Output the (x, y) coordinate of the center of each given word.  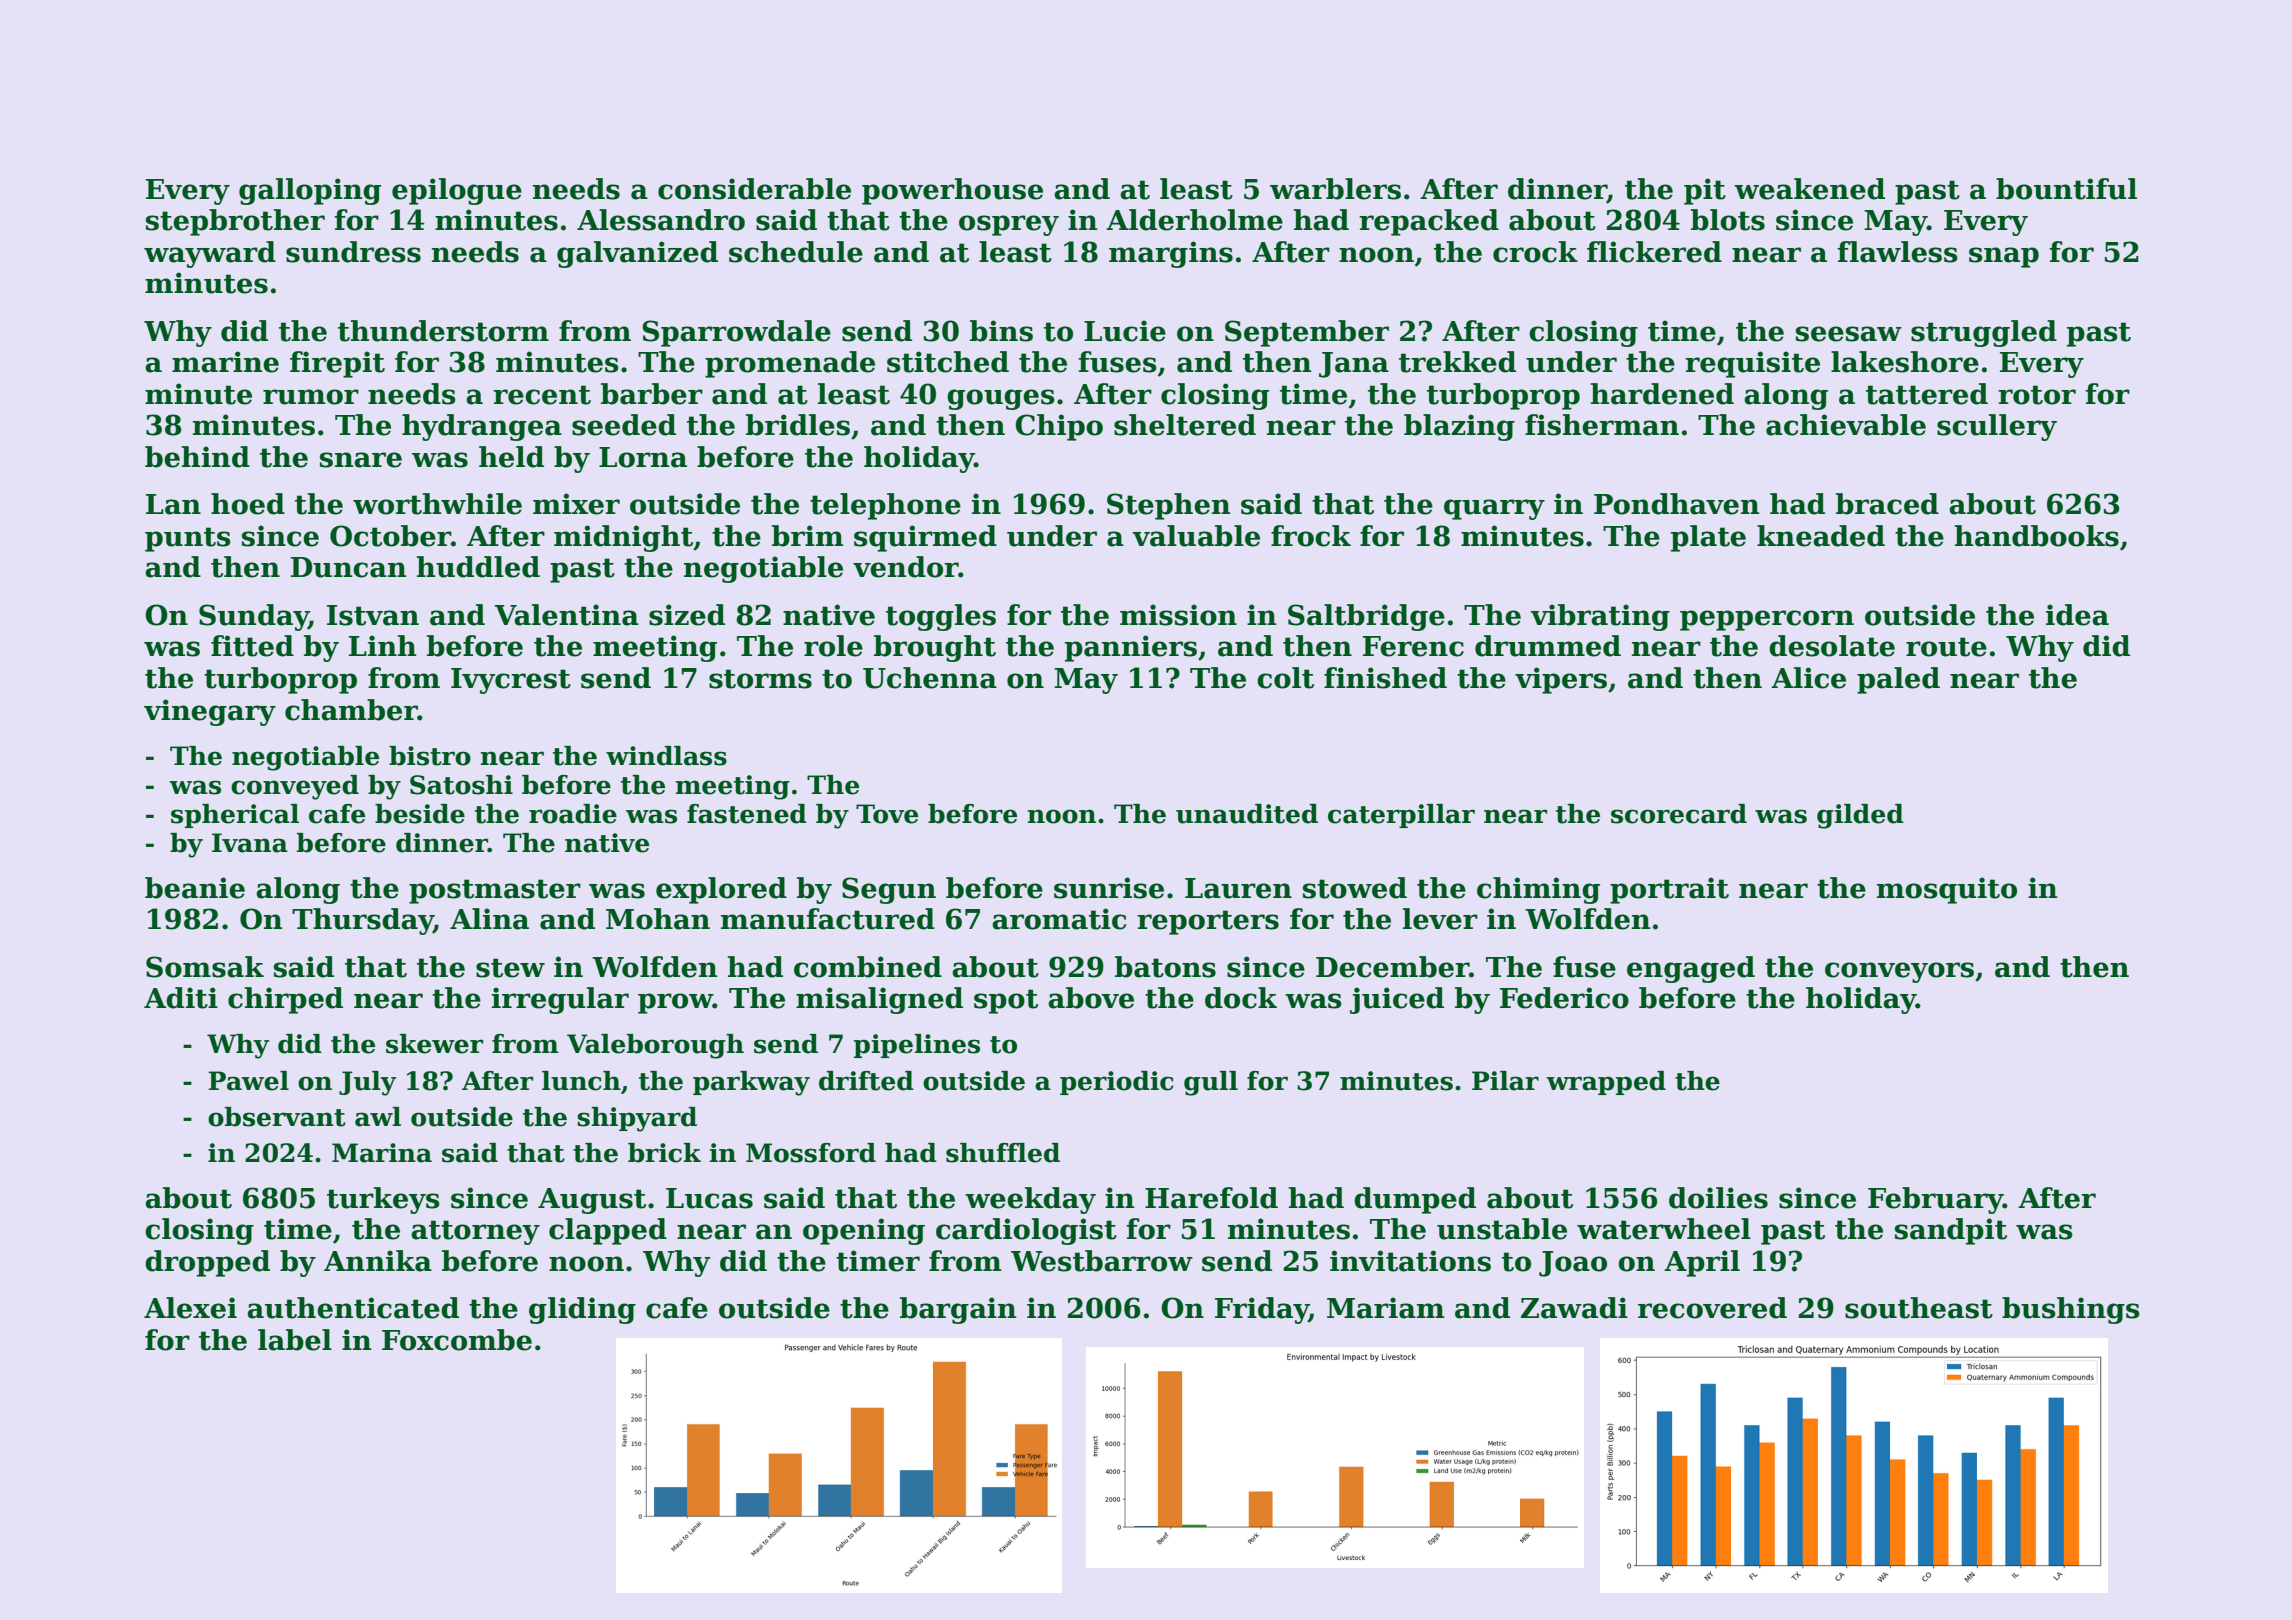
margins (1171, 254)
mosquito (1947, 890)
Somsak (205, 967)
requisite (1752, 364)
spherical (235, 816)
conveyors (1899, 972)
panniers (1131, 648)
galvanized (637, 254)
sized (687, 615)
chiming (1538, 890)
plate (1708, 538)
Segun (889, 890)
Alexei (190, 1308)
